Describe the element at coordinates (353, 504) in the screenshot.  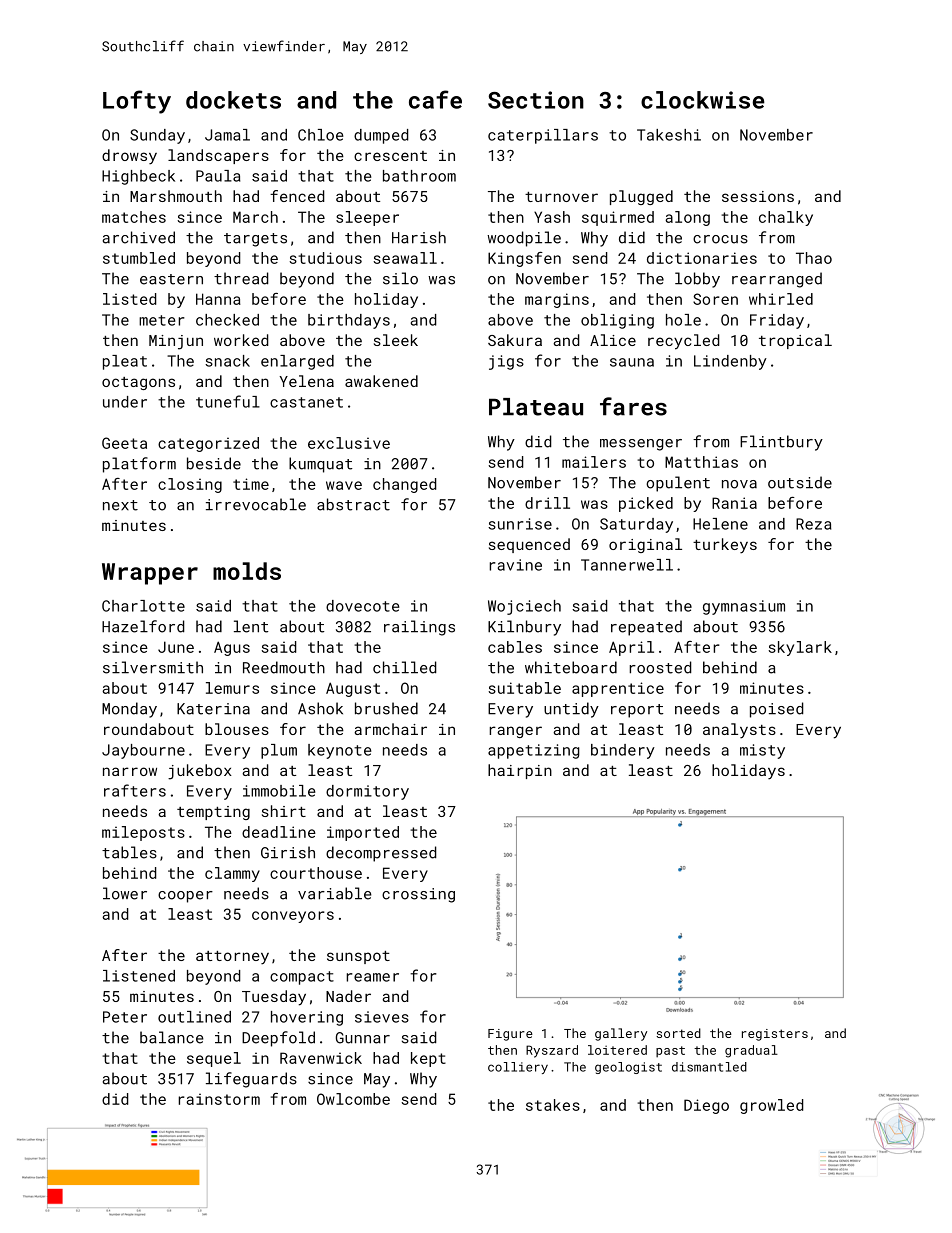
I see `abstract` at that location.
